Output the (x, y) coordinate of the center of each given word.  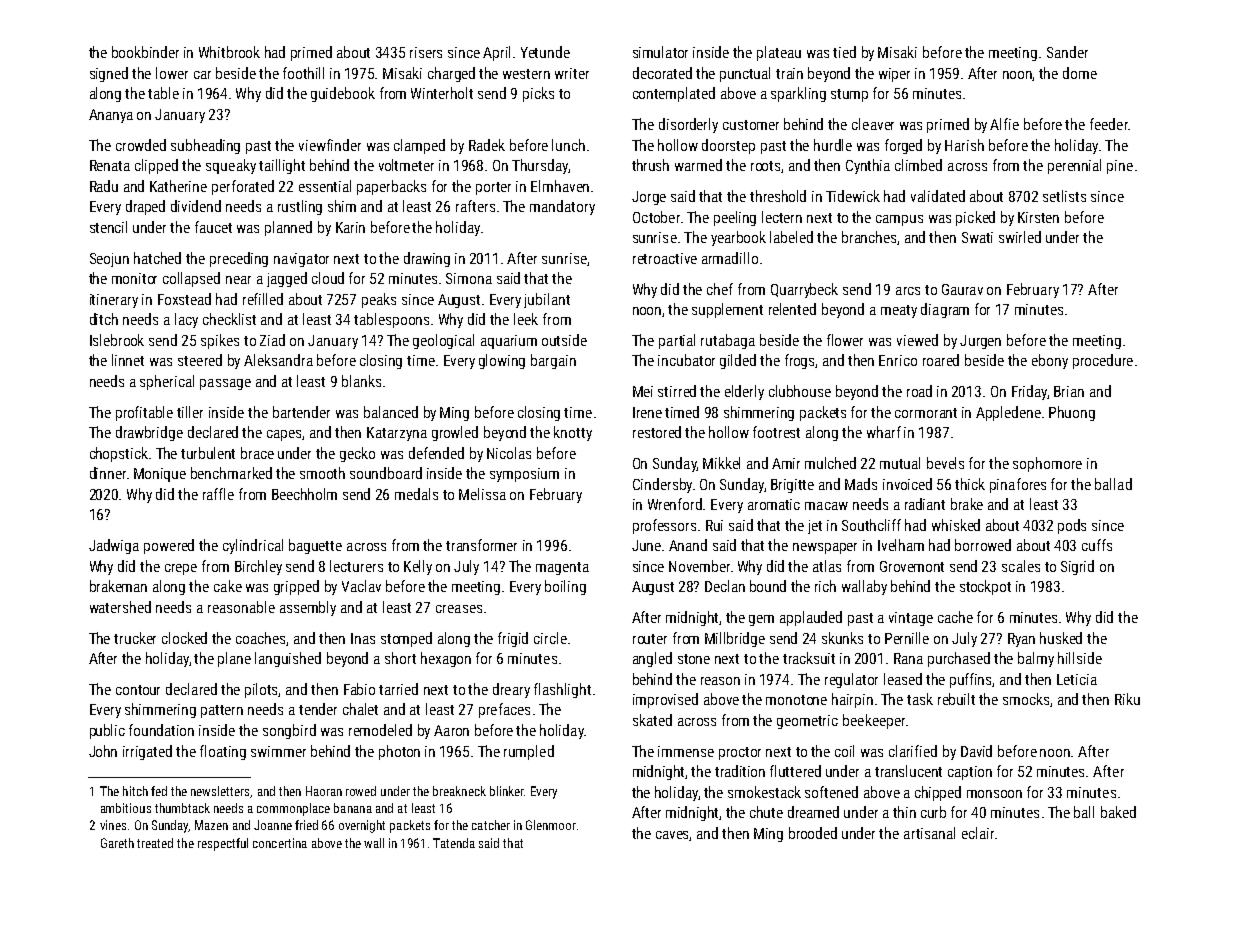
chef (720, 289)
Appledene (1008, 413)
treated (155, 843)
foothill (303, 73)
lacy (186, 320)
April (496, 53)
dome (1080, 73)
